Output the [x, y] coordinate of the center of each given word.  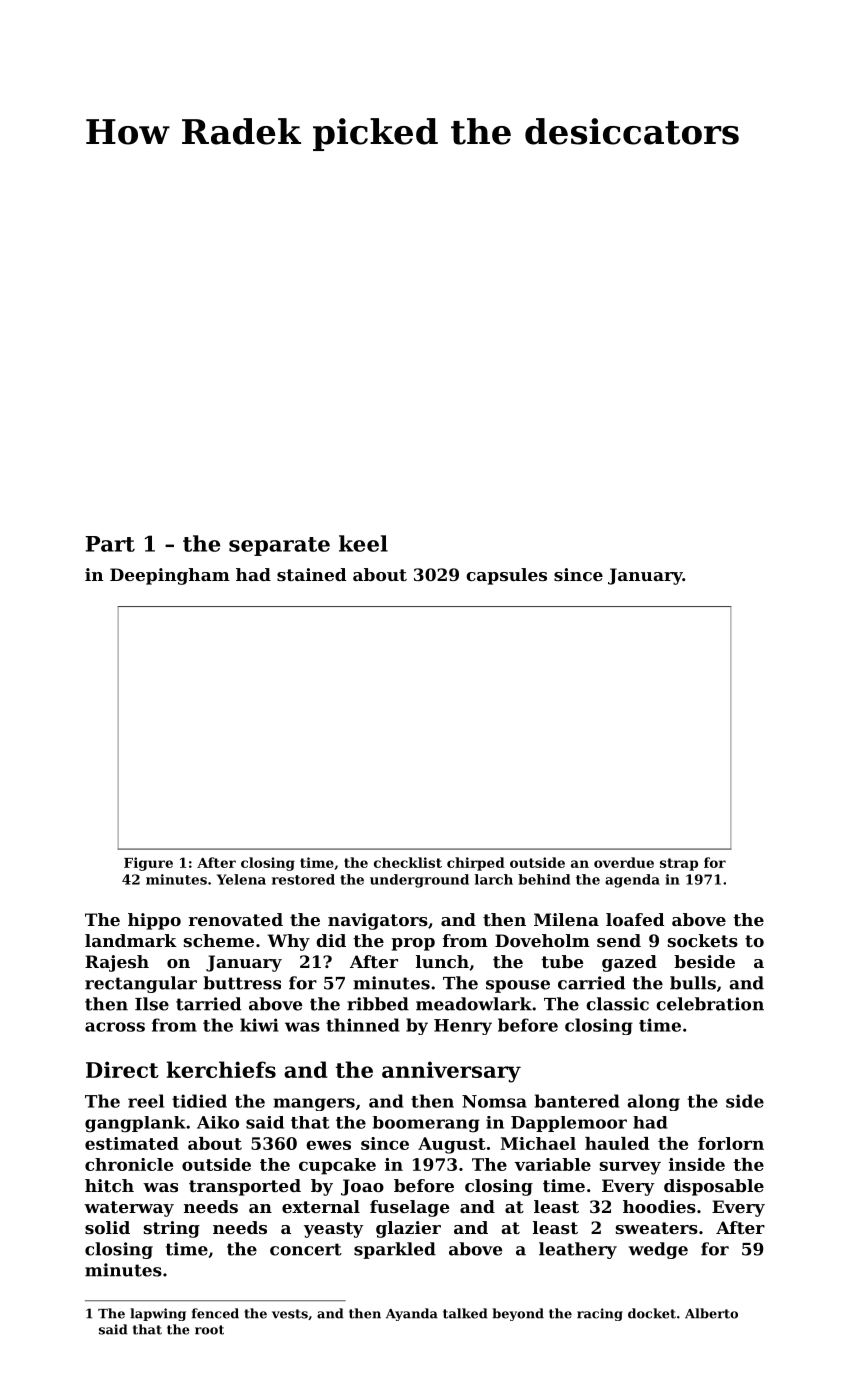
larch [494, 879]
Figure [148, 864]
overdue [624, 862]
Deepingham [170, 576]
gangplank [135, 1124]
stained [311, 574]
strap [679, 864]
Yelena [241, 879]
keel [363, 543]
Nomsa [494, 1101]
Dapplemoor [569, 1124]
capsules [506, 576]
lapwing [158, 1314]
